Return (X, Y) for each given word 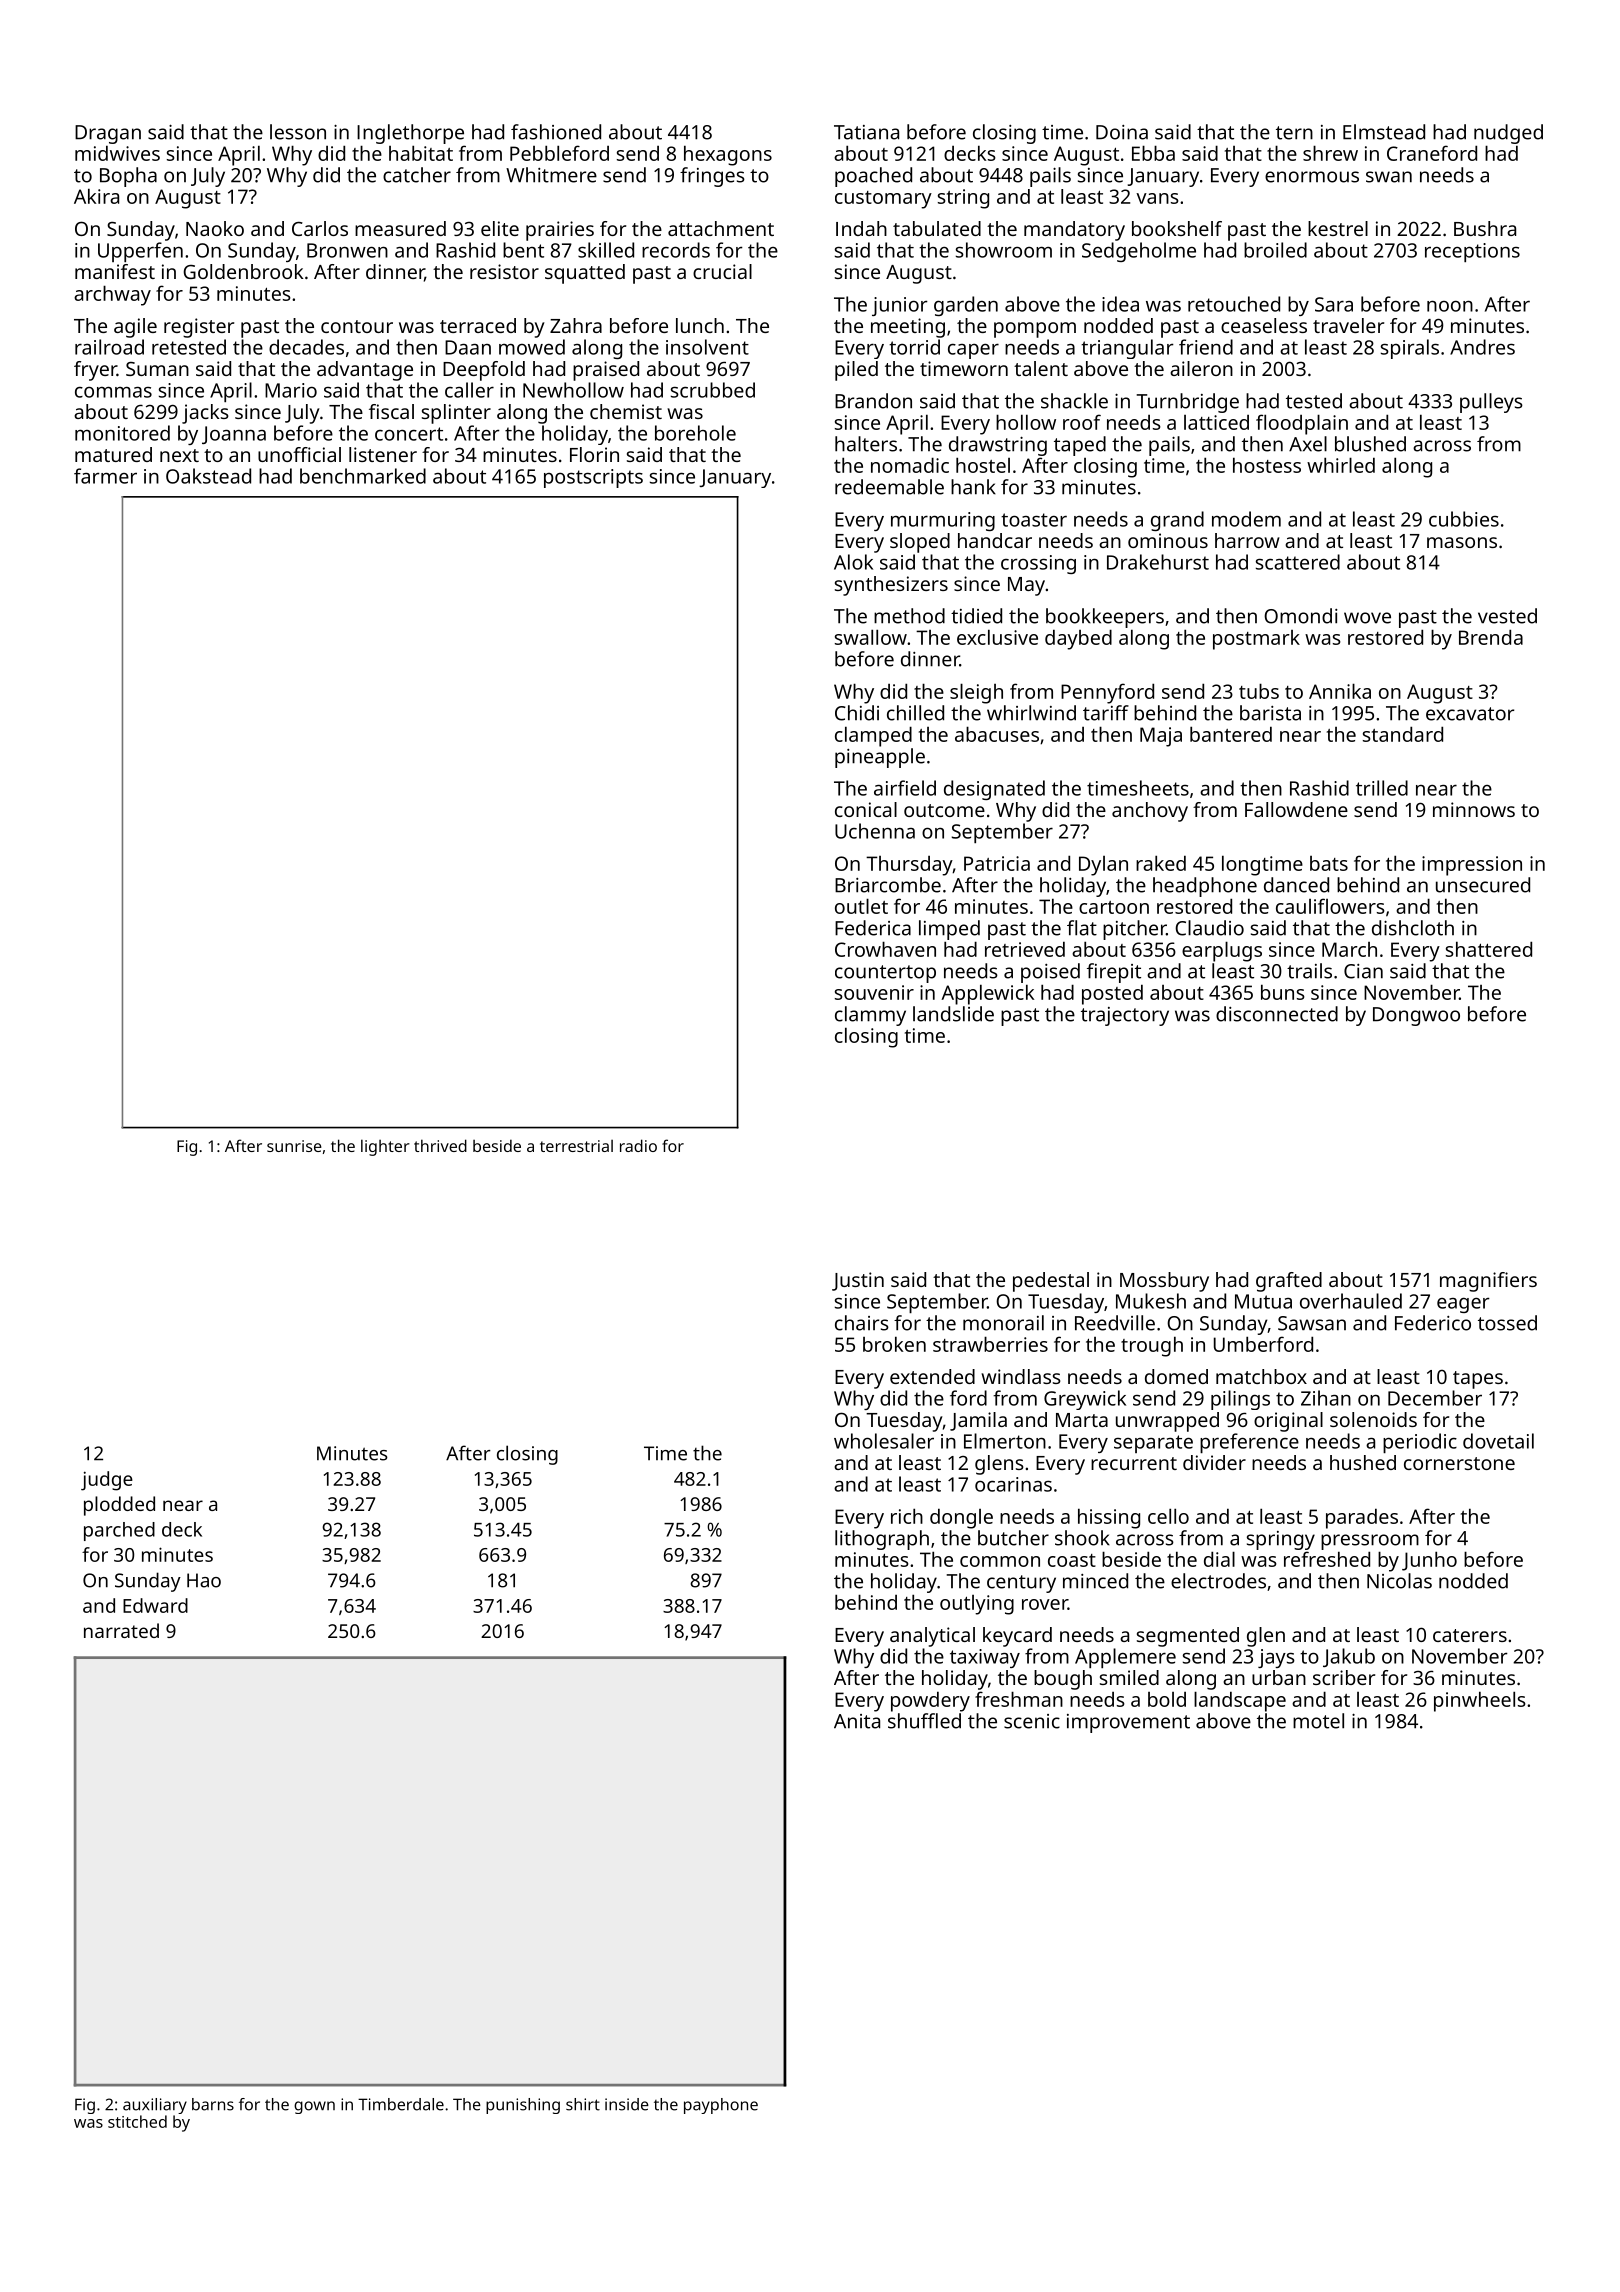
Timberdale (401, 2104)
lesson (298, 132)
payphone (721, 2106)
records (676, 250)
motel (1318, 1721)
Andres (1482, 347)
